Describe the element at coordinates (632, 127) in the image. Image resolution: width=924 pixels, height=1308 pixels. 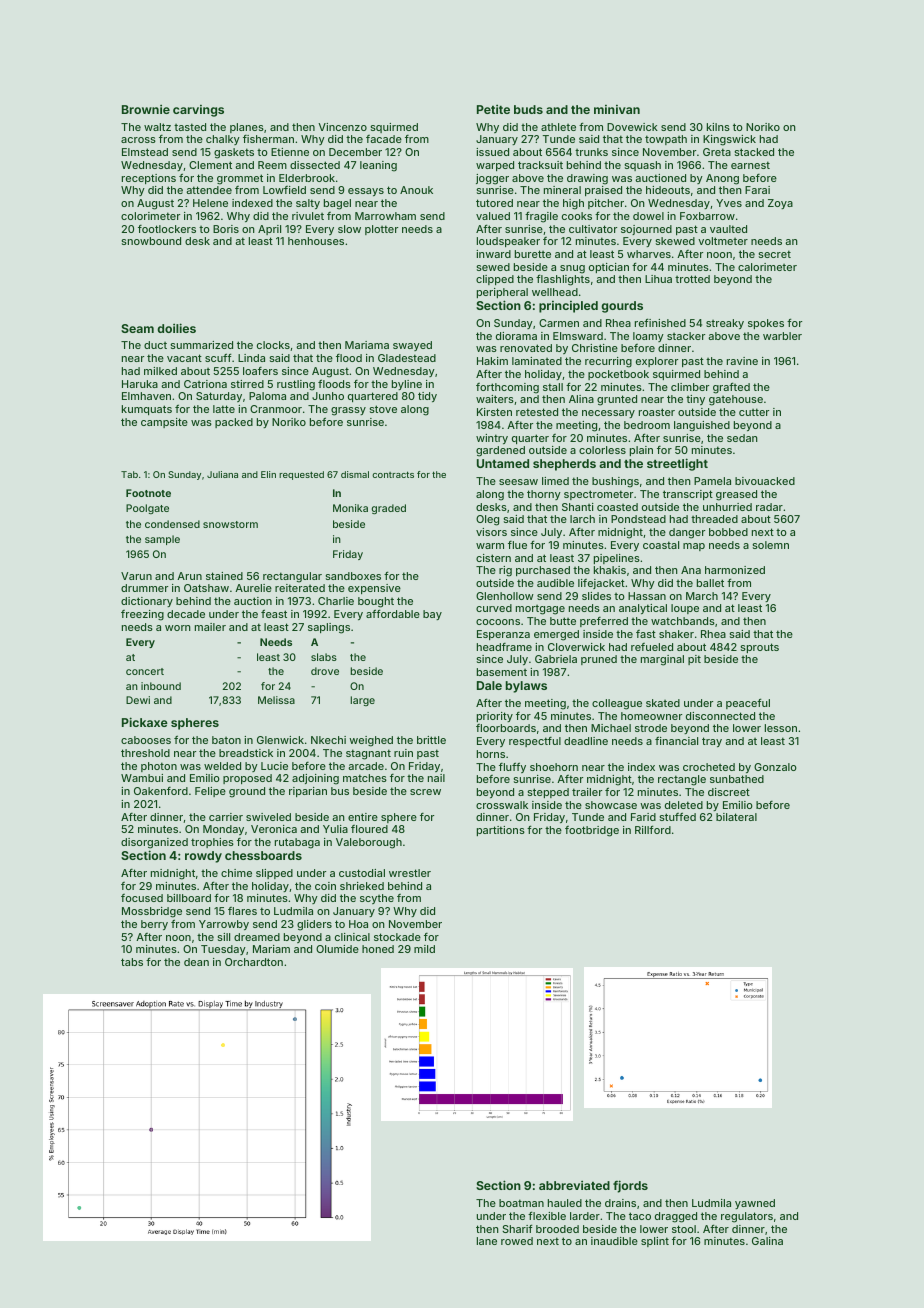
I see `Dovewick` at that location.
